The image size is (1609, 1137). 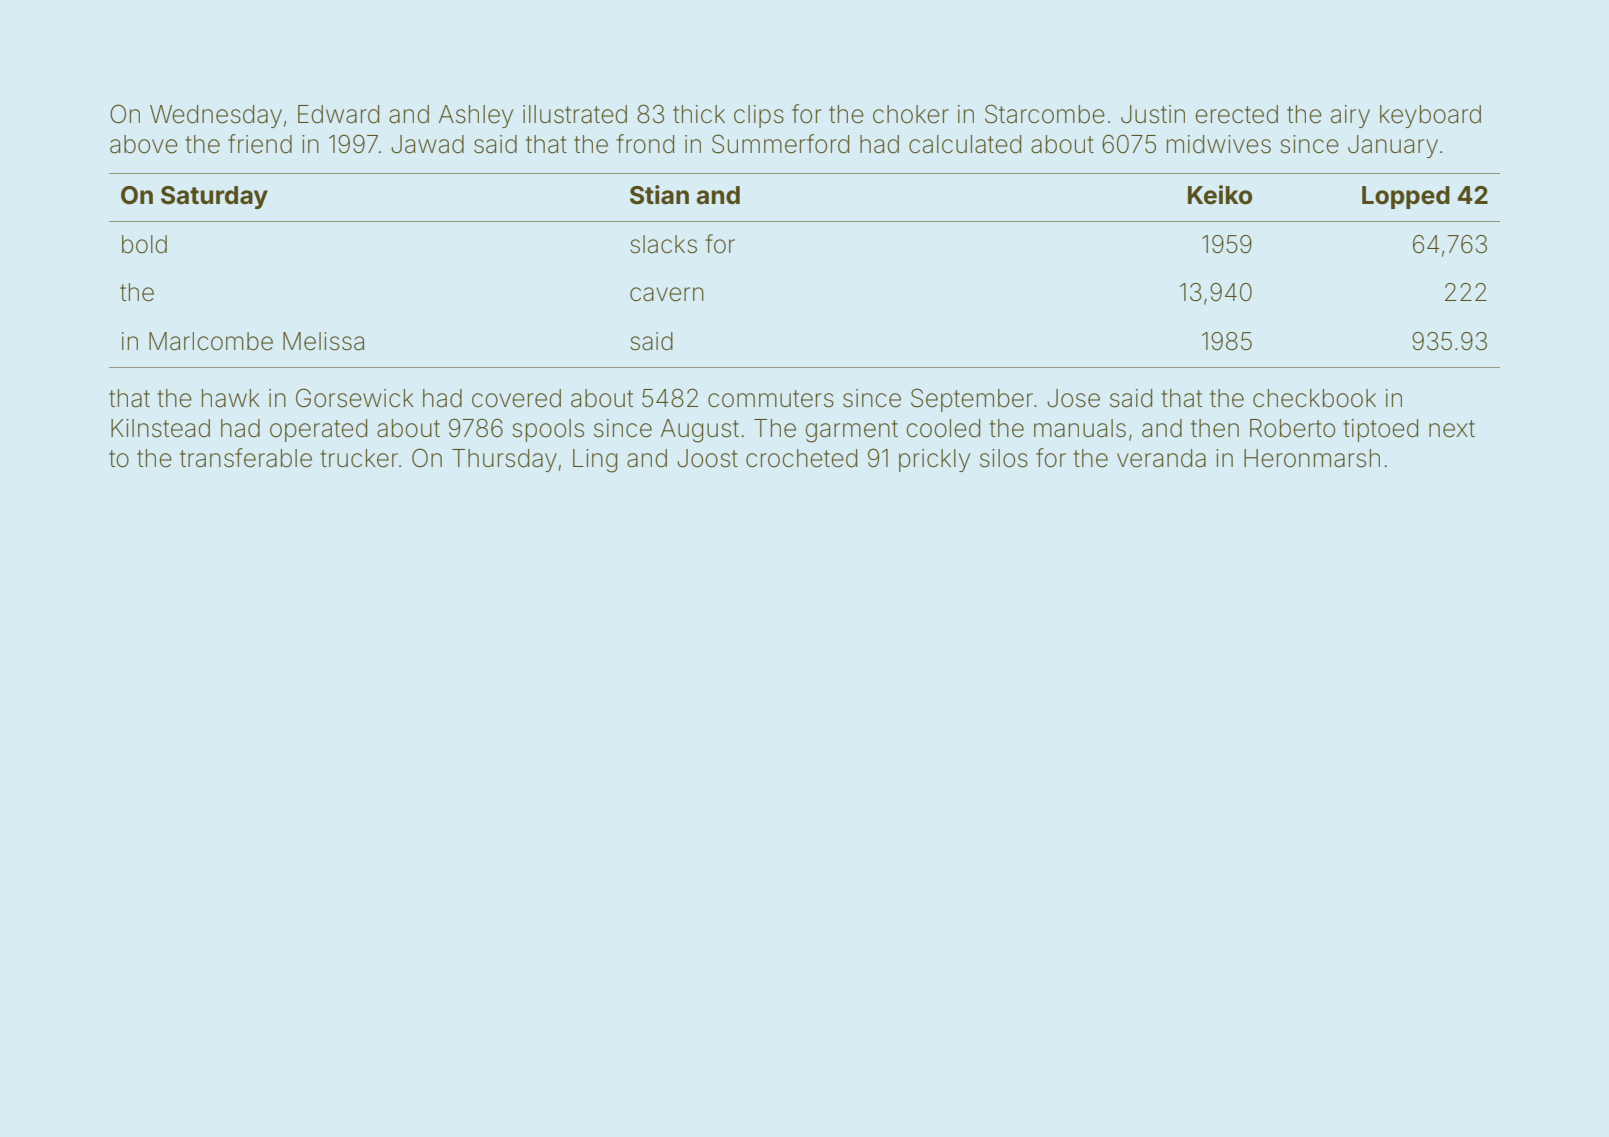 I want to click on cavern, so click(x=667, y=294).
